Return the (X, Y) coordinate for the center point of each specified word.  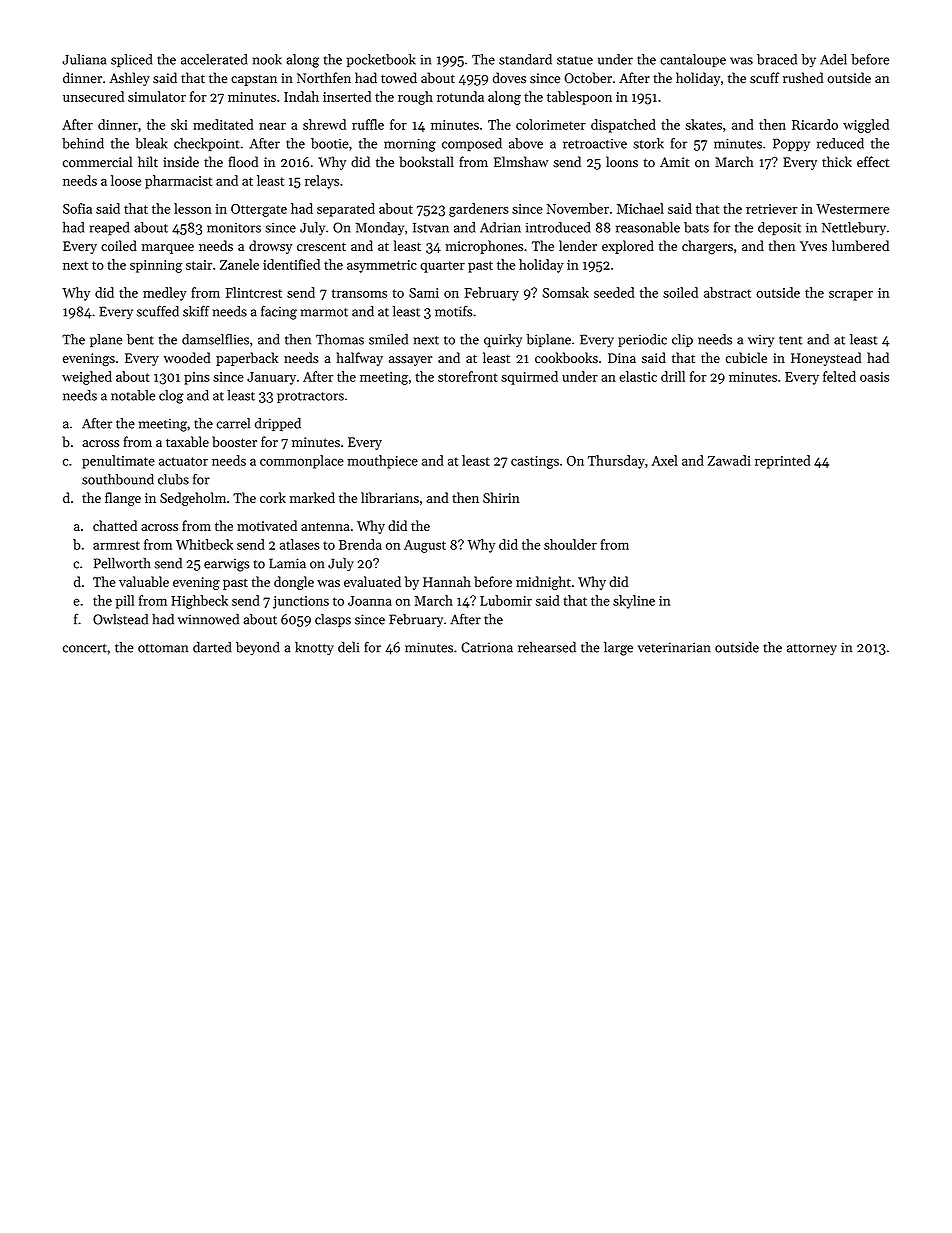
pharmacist (178, 182)
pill (124, 602)
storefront (468, 376)
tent (790, 340)
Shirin (501, 497)
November (578, 208)
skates (704, 124)
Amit (675, 162)
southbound (118, 479)
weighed (87, 378)
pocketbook (381, 60)
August (425, 546)
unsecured (93, 96)
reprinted (783, 462)
